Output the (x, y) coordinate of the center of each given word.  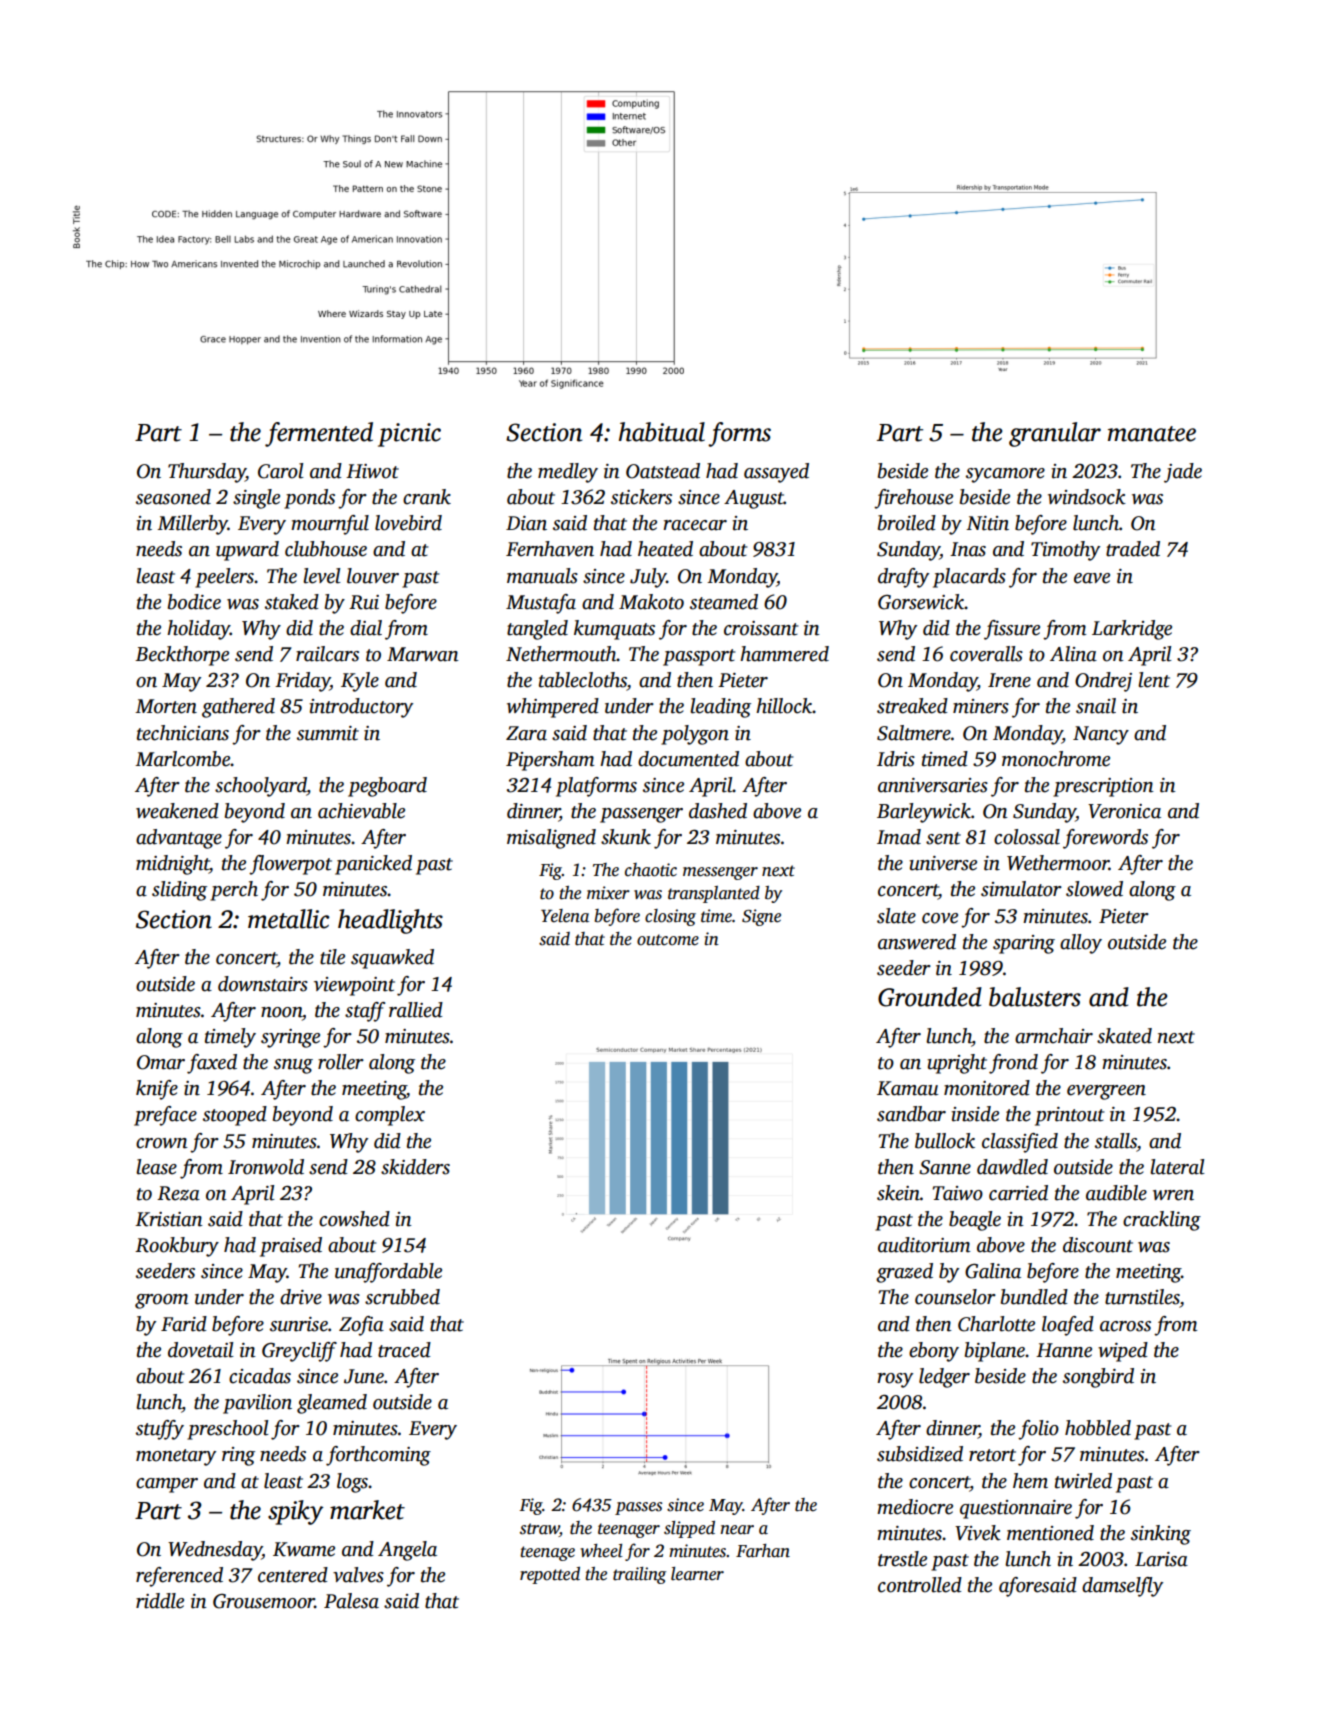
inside (975, 1114)
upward (247, 551)
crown (162, 1143)
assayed (776, 473)
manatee (1152, 434)
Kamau (907, 1088)
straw (540, 1529)
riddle (160, 1601)
